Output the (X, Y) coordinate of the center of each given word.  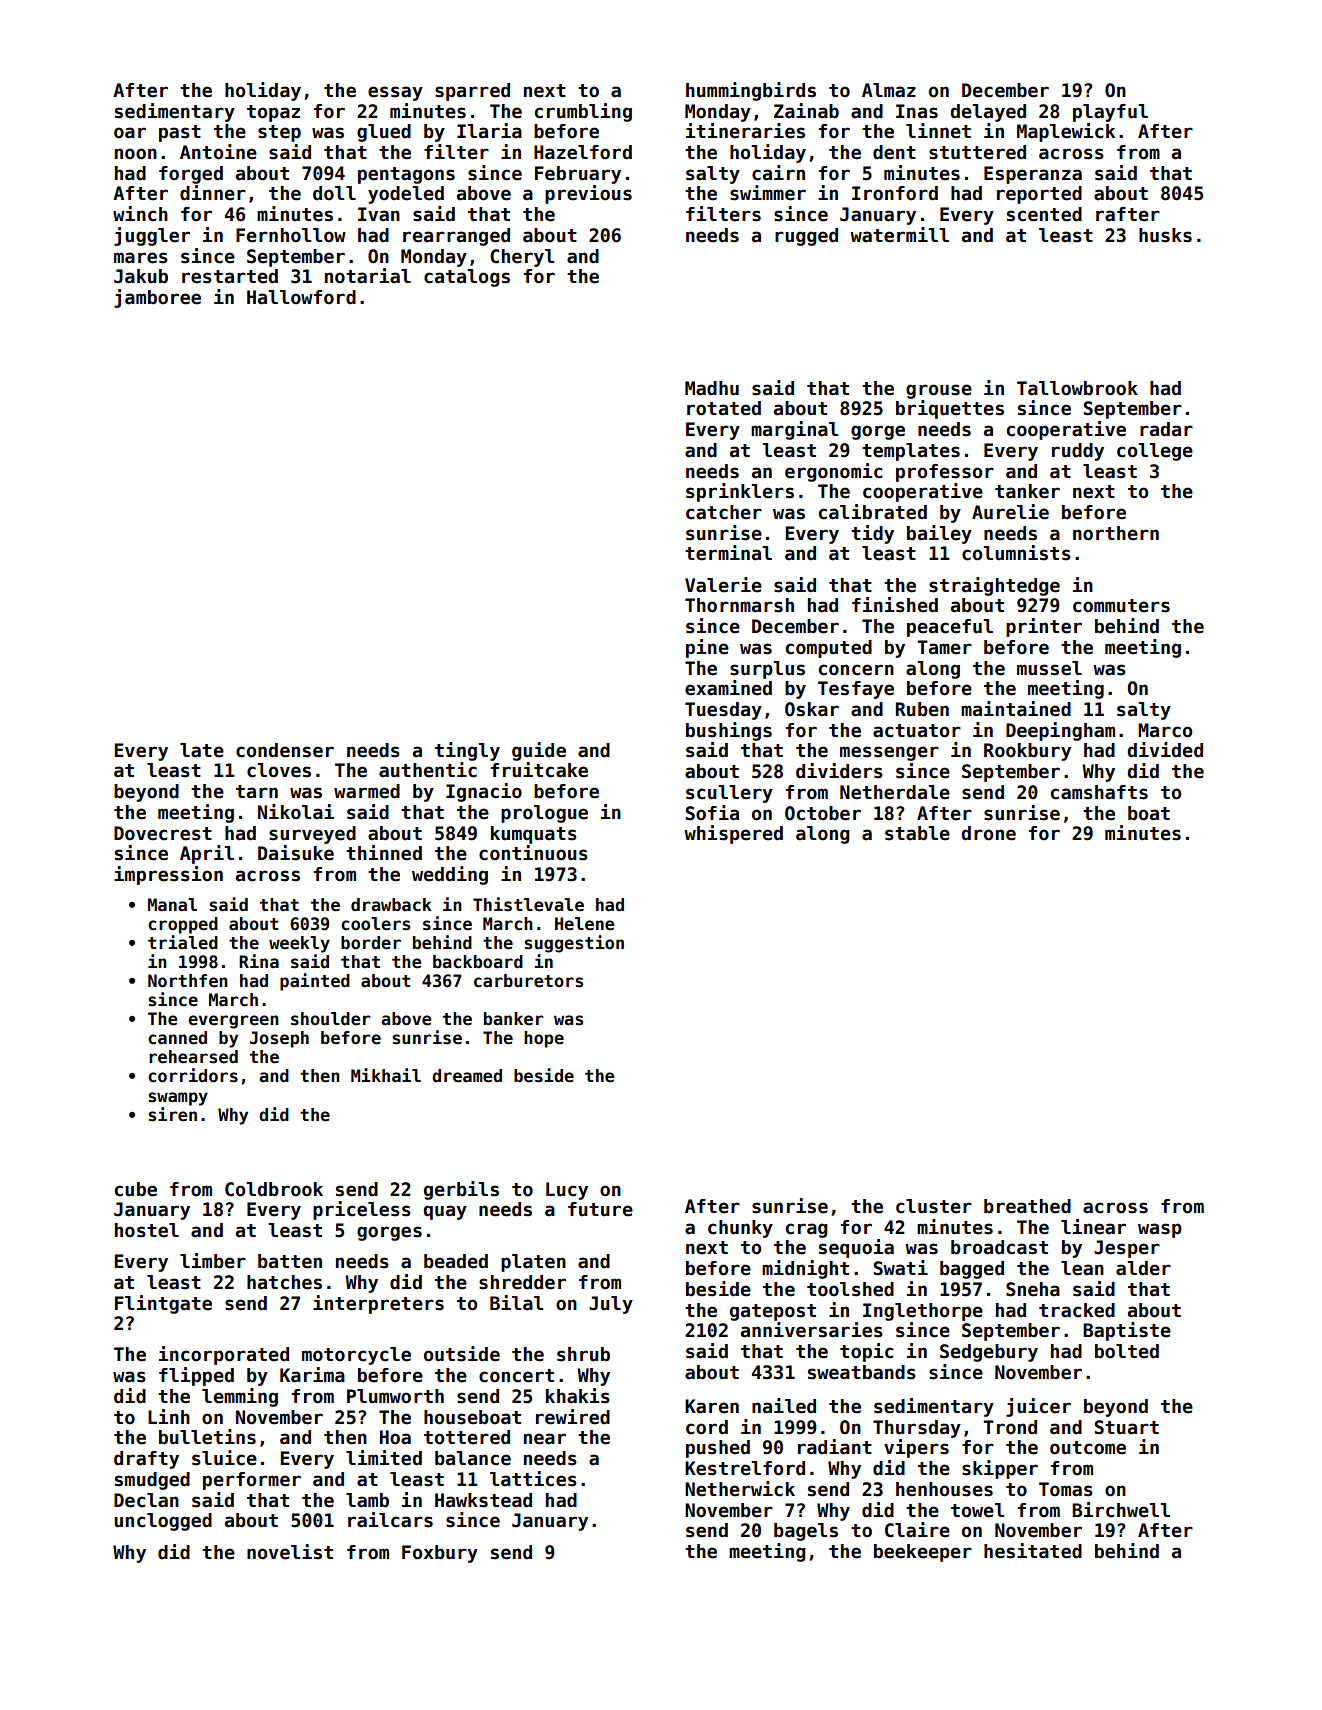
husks (1165, 235)
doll (334, 193)
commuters (1121, 606)
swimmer (768, 193)
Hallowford (301, 297)
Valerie (723, 585)
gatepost (773, 1312)
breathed (1027, 1206)
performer (252, 1481)
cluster (934, 1206)
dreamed (467, 1076)
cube (136, 1189)
